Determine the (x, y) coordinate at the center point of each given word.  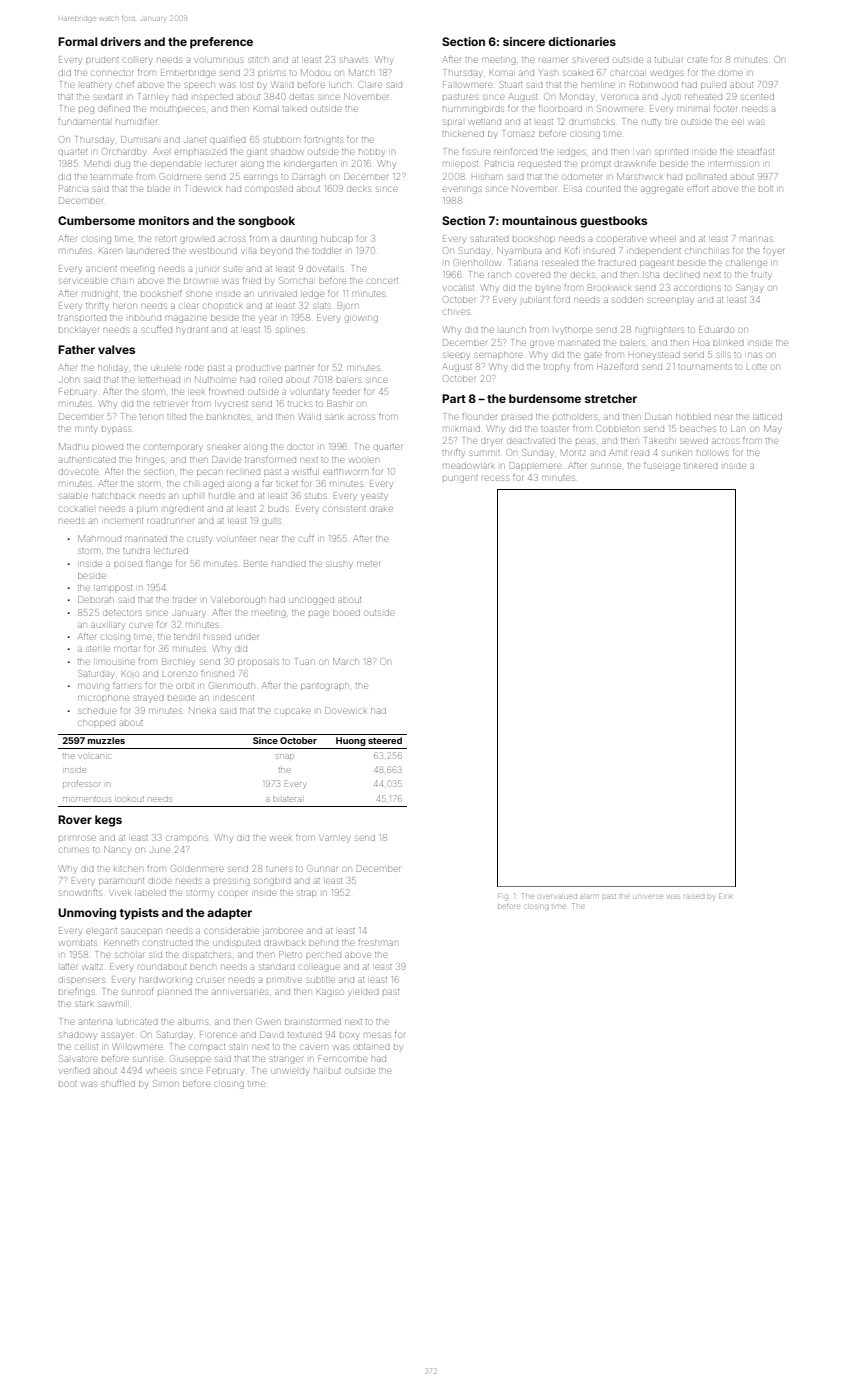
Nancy (117, 850)
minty (85, 430)
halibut (327, 1071)
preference (221, 43)
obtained (372, 1047)
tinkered (701, 466)
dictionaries (582, 41)
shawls (354, 60)
